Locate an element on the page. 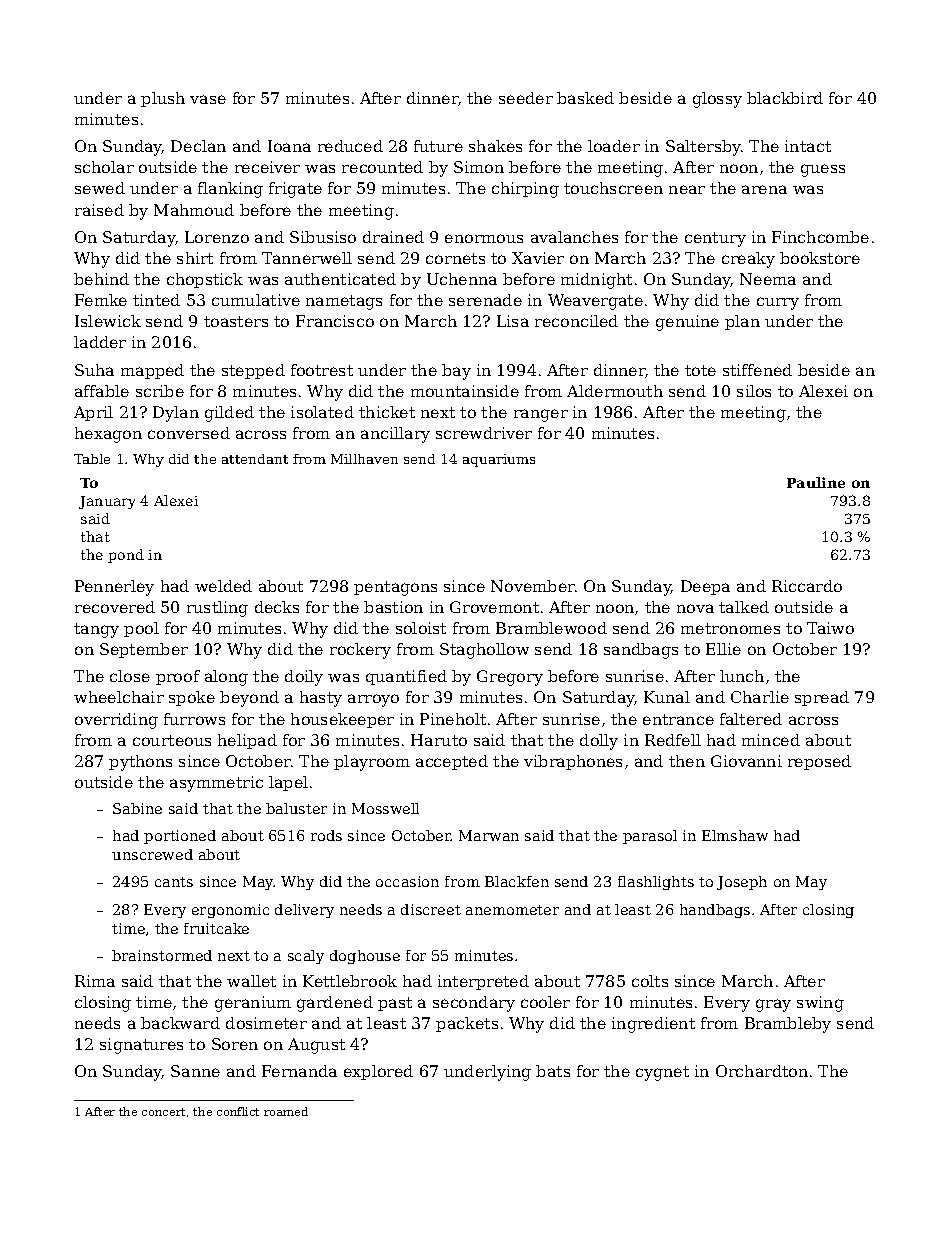 The height and width of the image is (1233, 952). pool is located at coordinates (141, 629).
